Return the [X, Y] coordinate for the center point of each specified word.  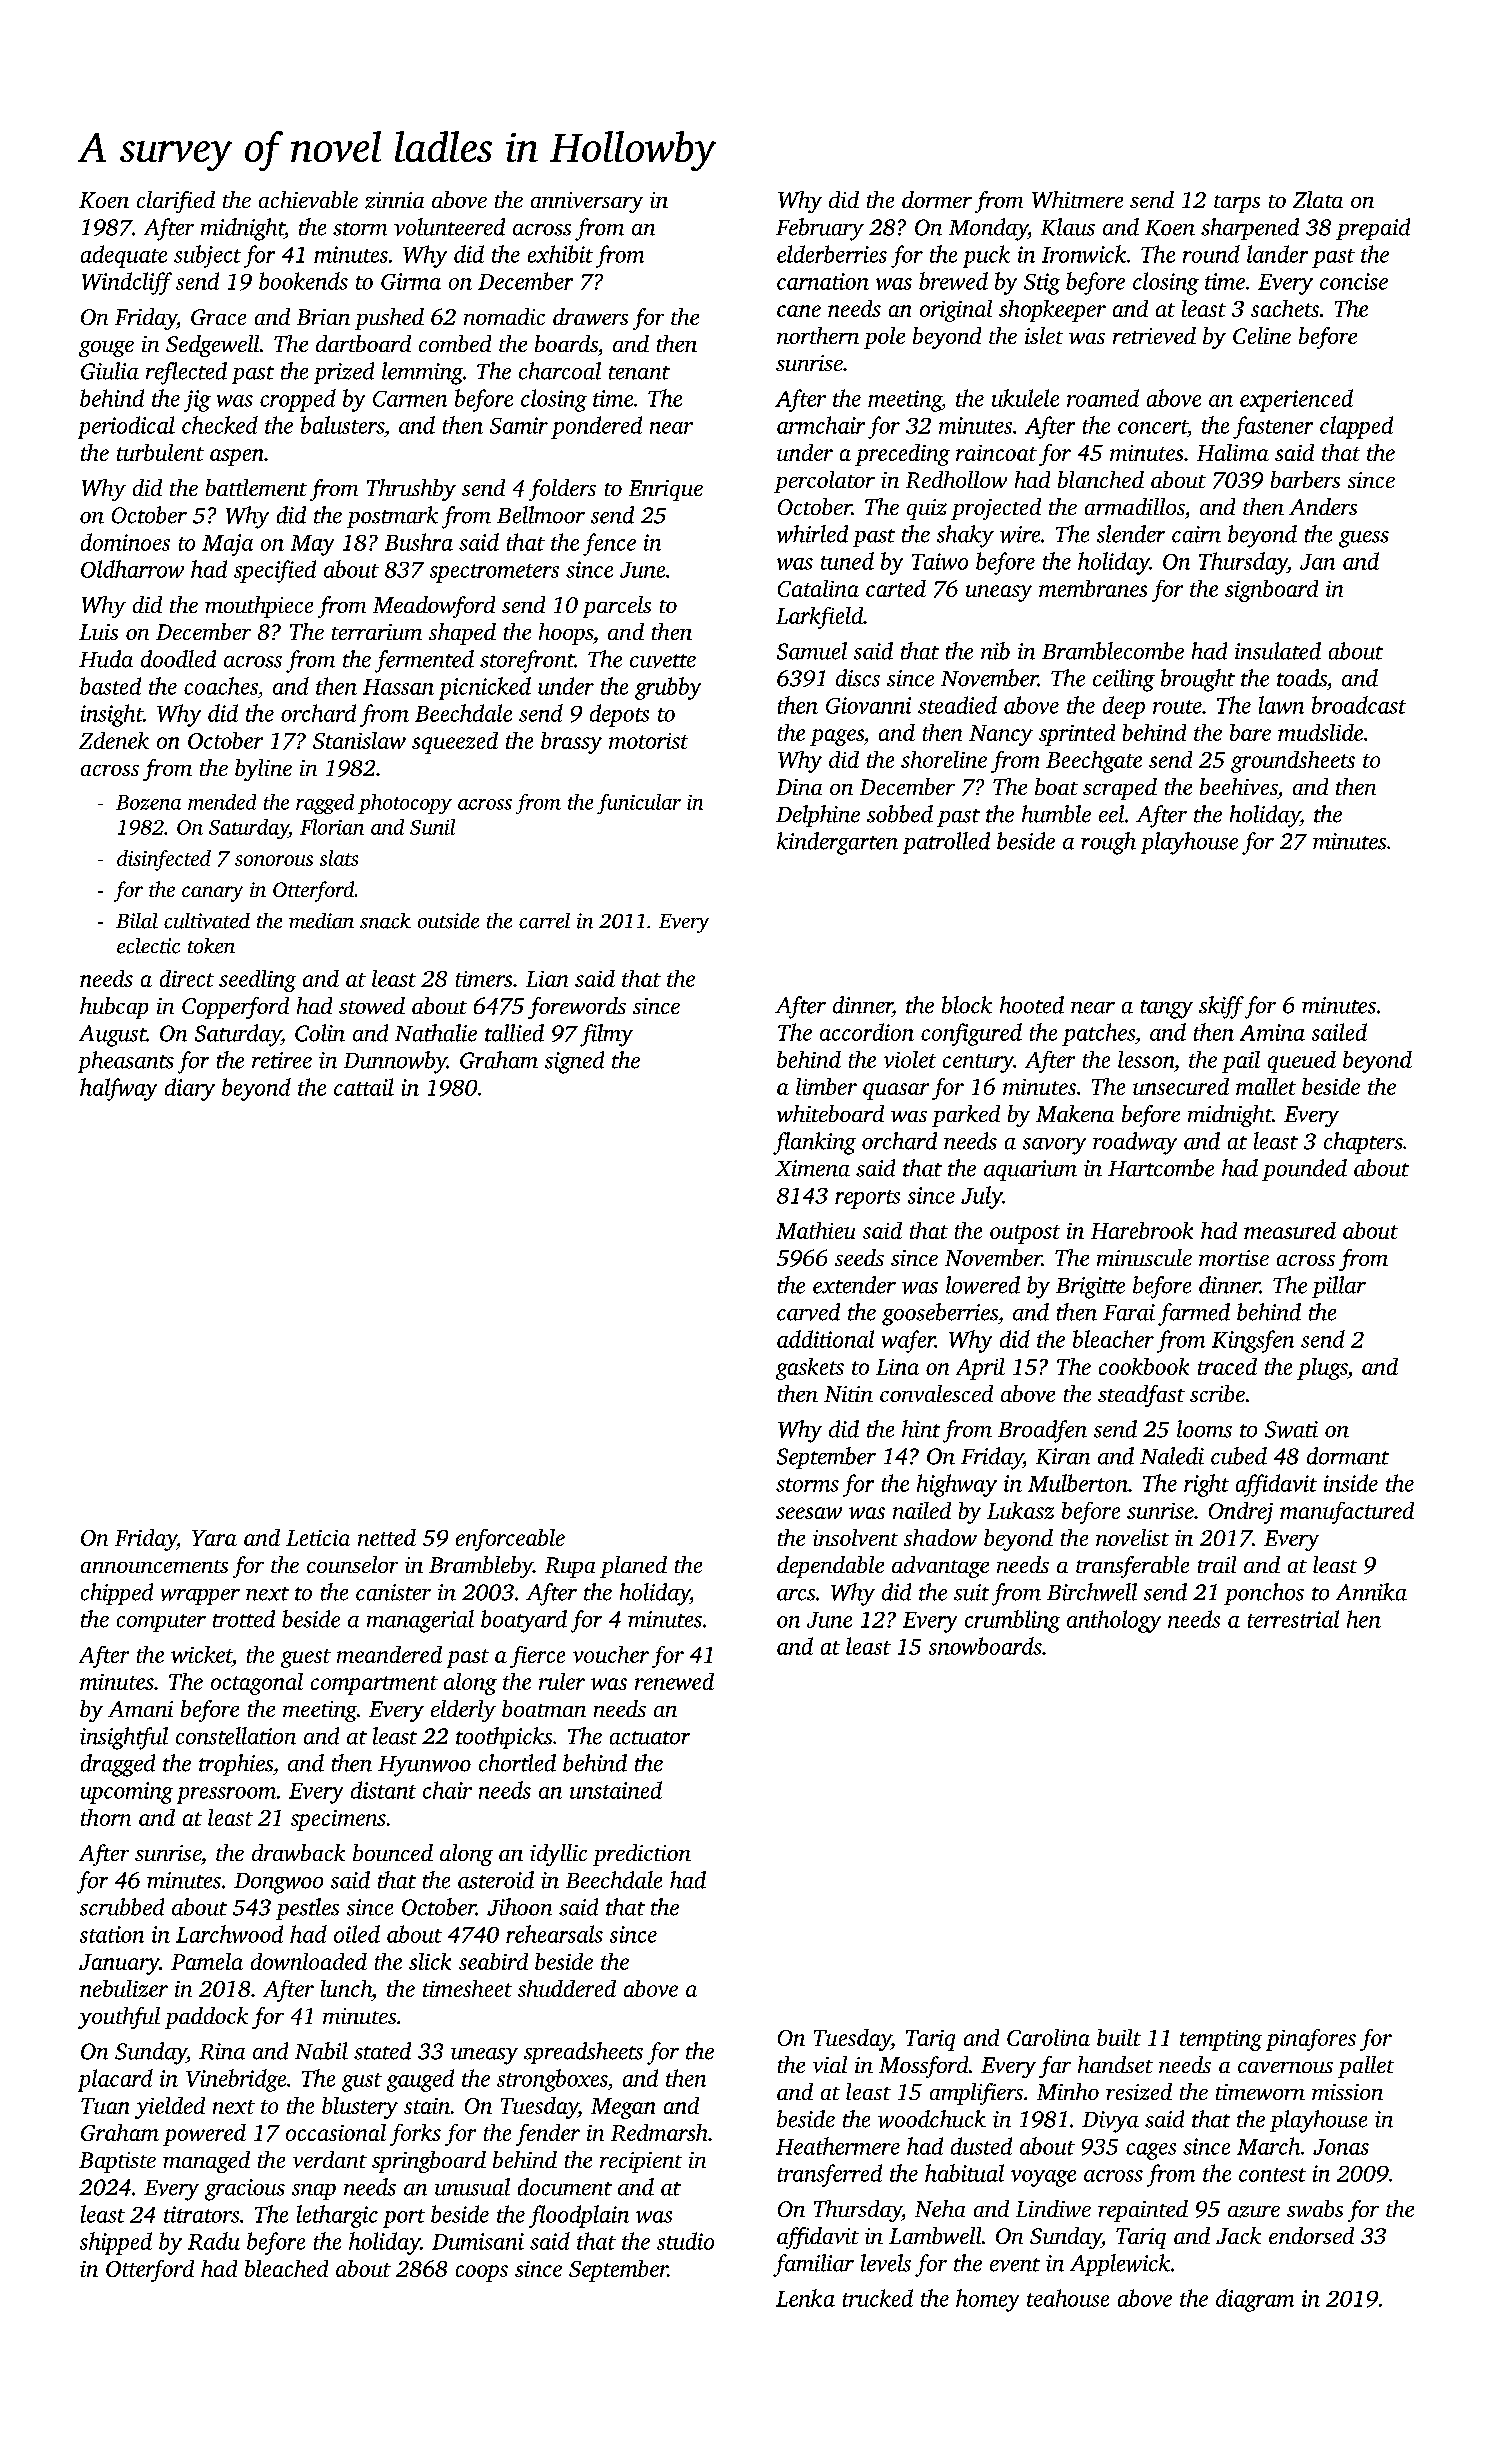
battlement [256, 487]
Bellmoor [541, 515]
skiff [1221, 1007]
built [1119, 2037]
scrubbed [122, 1907]
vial [830, 2064]
